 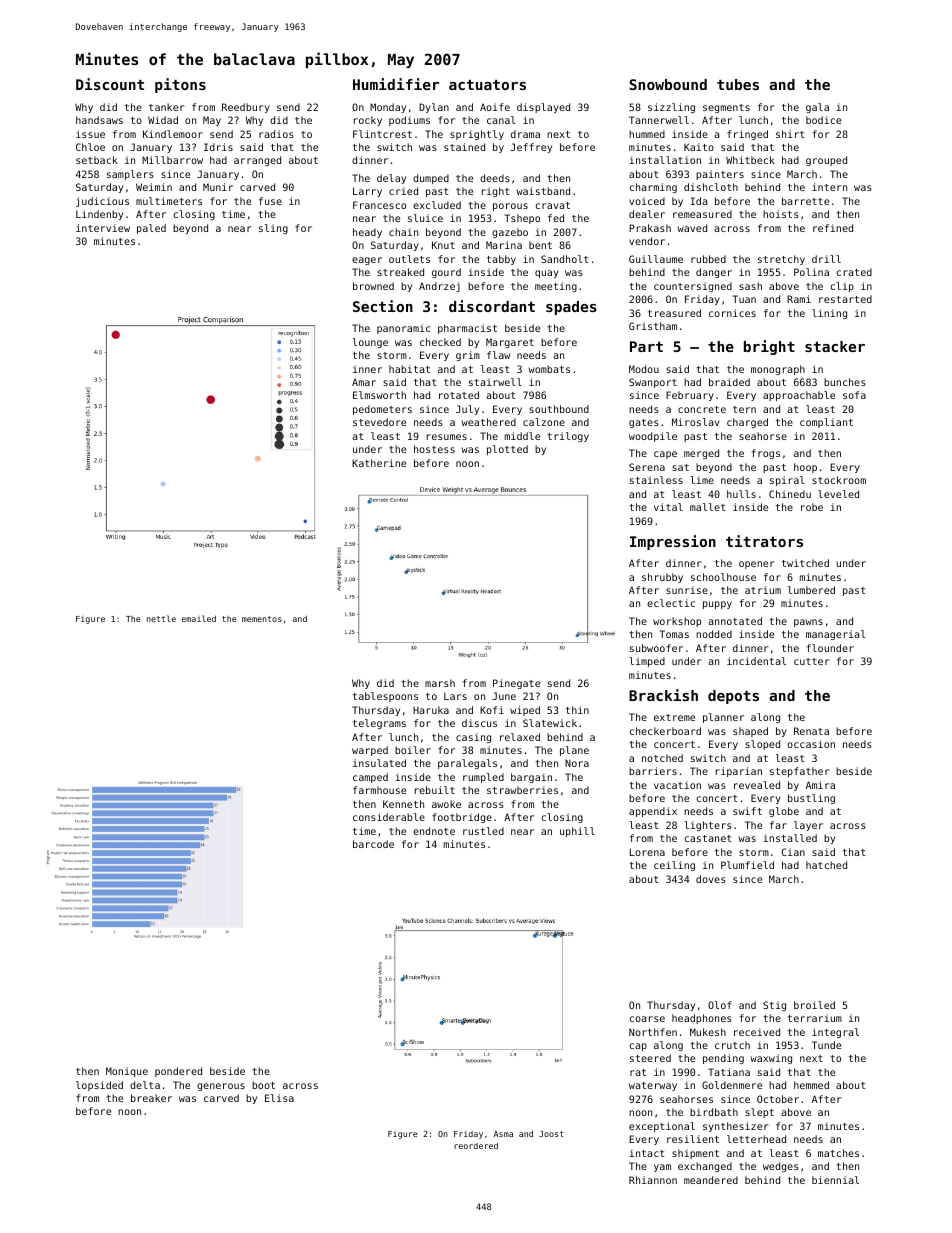 I want to click on Brackish, so click(x=663, y=695).
